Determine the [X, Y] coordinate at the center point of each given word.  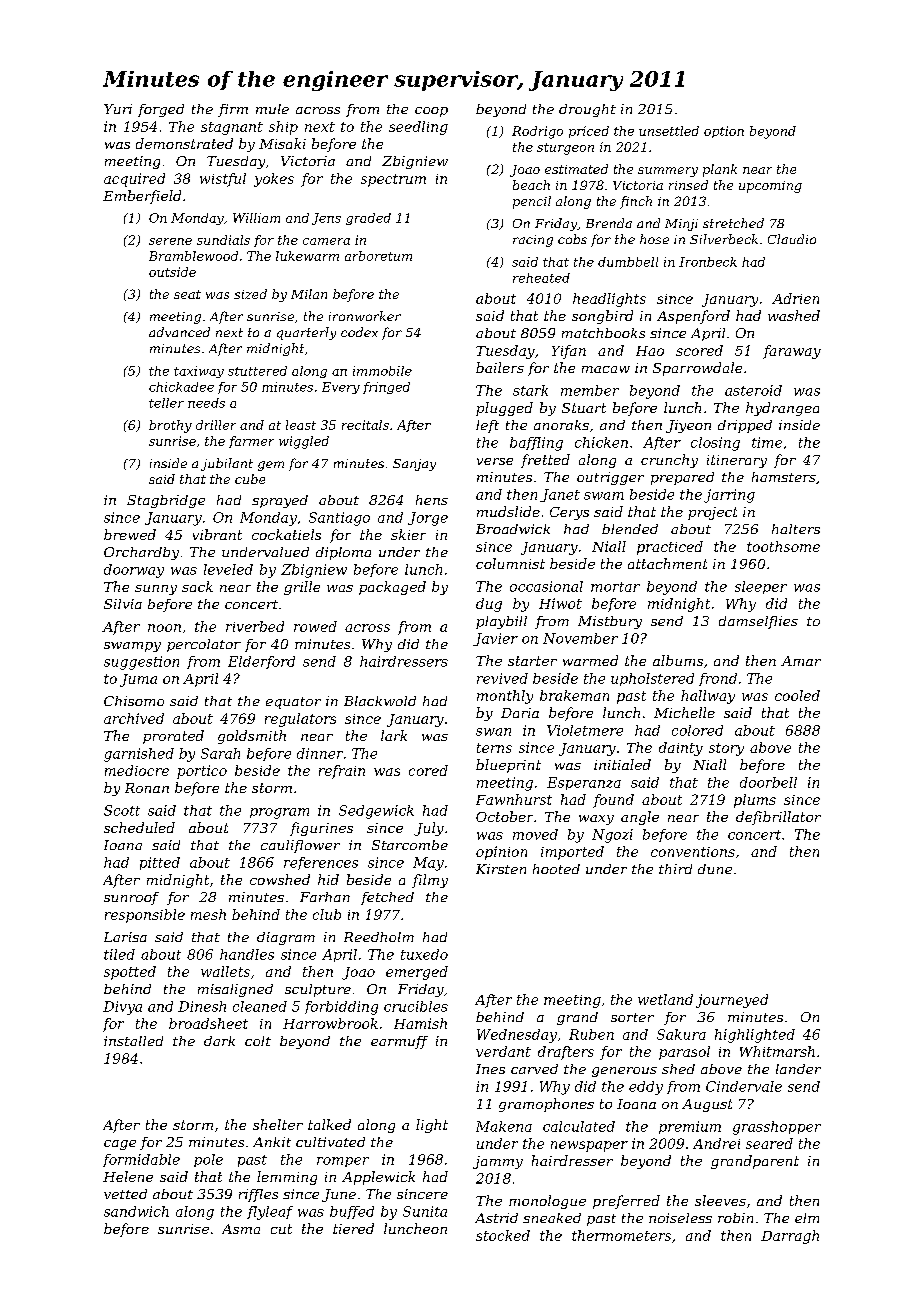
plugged [504, 409]
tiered [353, 1228]
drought [587, 110]
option [724, 132]
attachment [667, 563]
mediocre [137, 770]
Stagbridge [166, 501]
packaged [392, 588]
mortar [615, 587]
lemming [287, 1178]
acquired [134, 180]
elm [807, 1218]
